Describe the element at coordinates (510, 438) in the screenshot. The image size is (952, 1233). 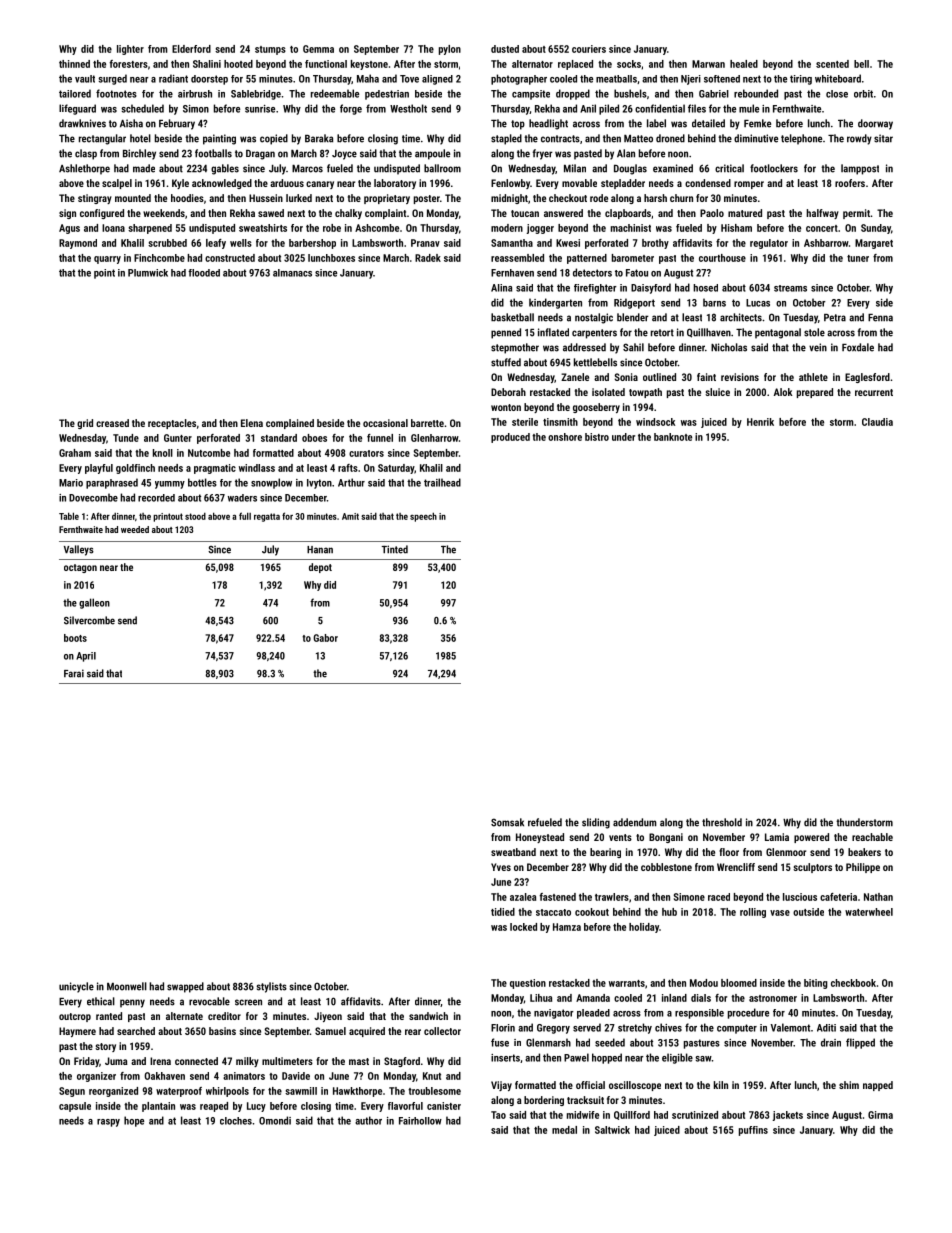
I see `produced` at that location.
